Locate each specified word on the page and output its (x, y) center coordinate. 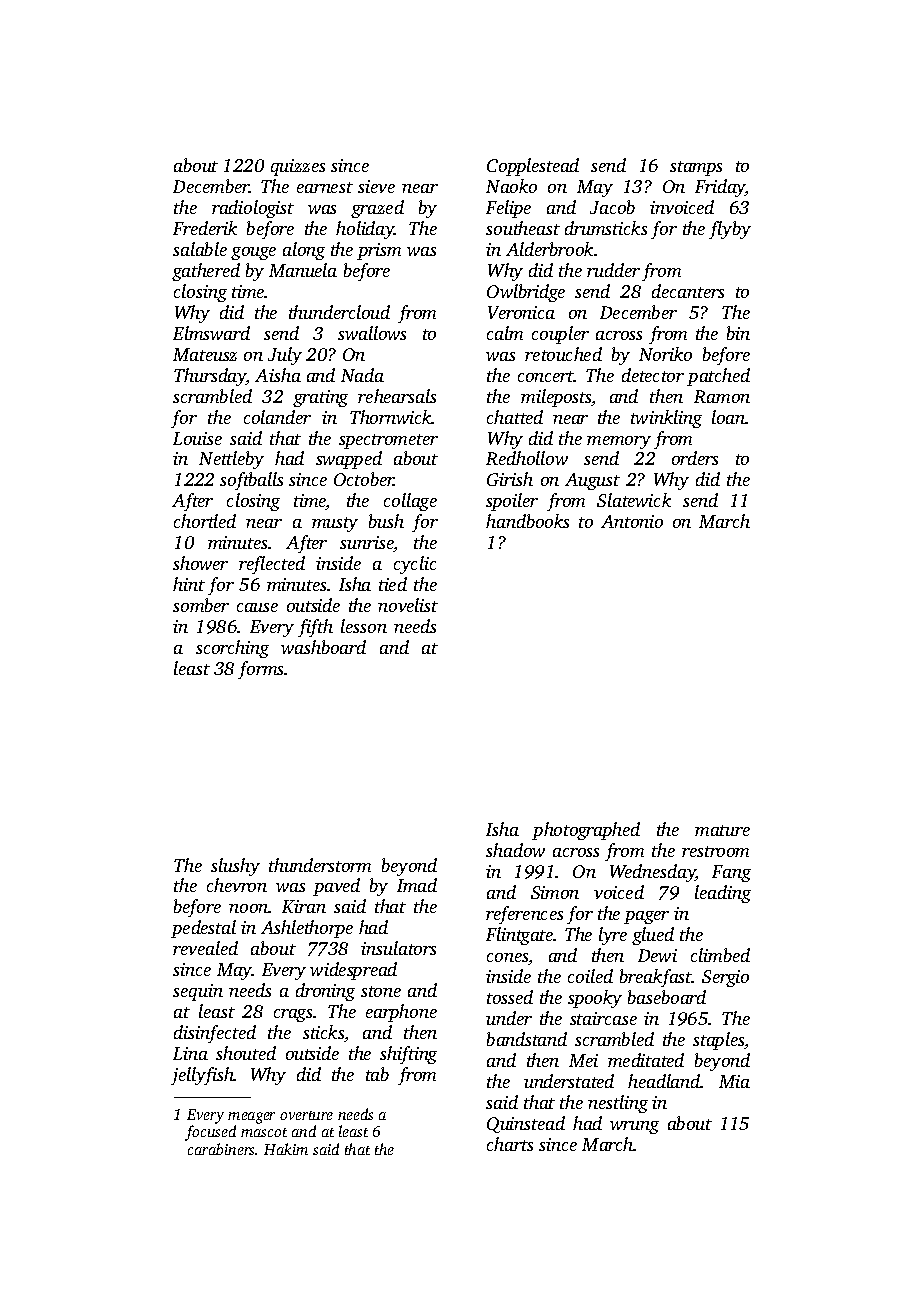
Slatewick (634, 500)
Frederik (205, 228)
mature (722, 830)
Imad (417, 885)
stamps (696, 168)
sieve (376, 186)
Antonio (632, 521)
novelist (408, 605)
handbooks (527, 521)
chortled (205, 521)
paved (336, 887)
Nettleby (231, 460)
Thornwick (391, 417)
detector (653, 375)
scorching (232, 649)
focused (210, 1133)
